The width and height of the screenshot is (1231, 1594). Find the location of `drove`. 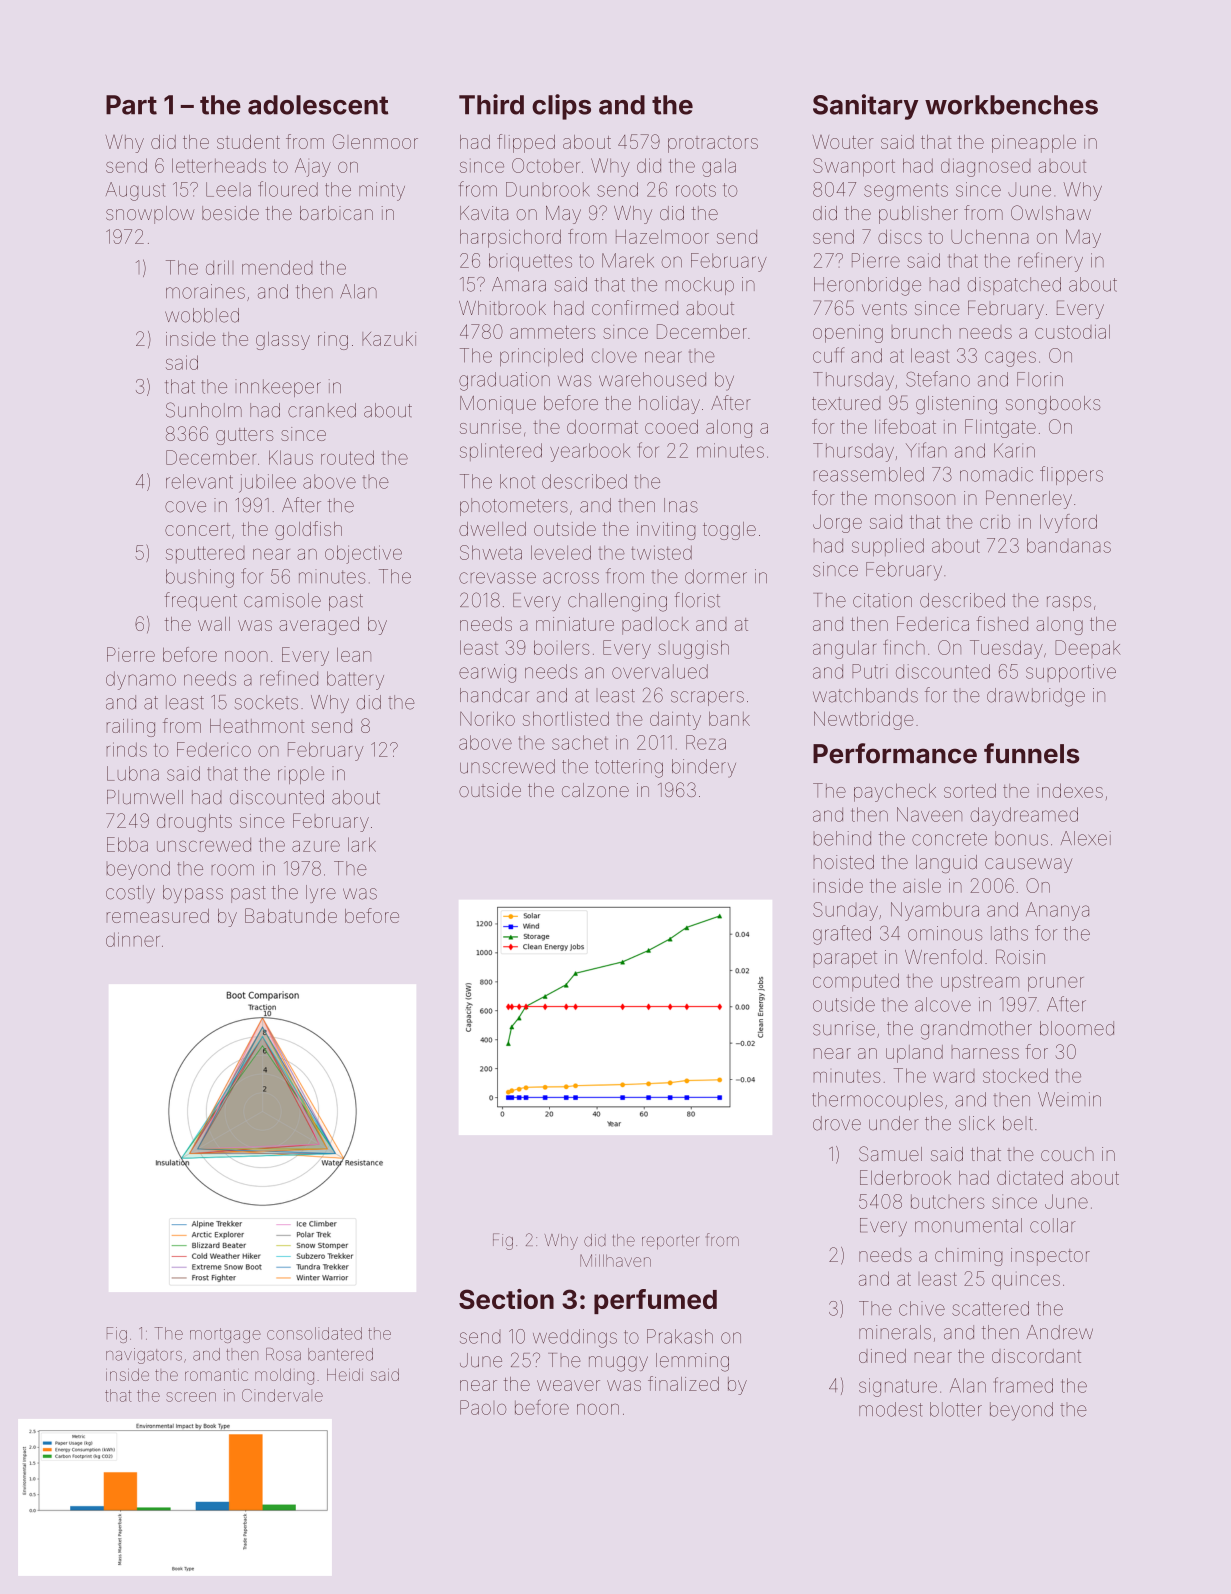

drove is located at coordinates (837, 1123).
